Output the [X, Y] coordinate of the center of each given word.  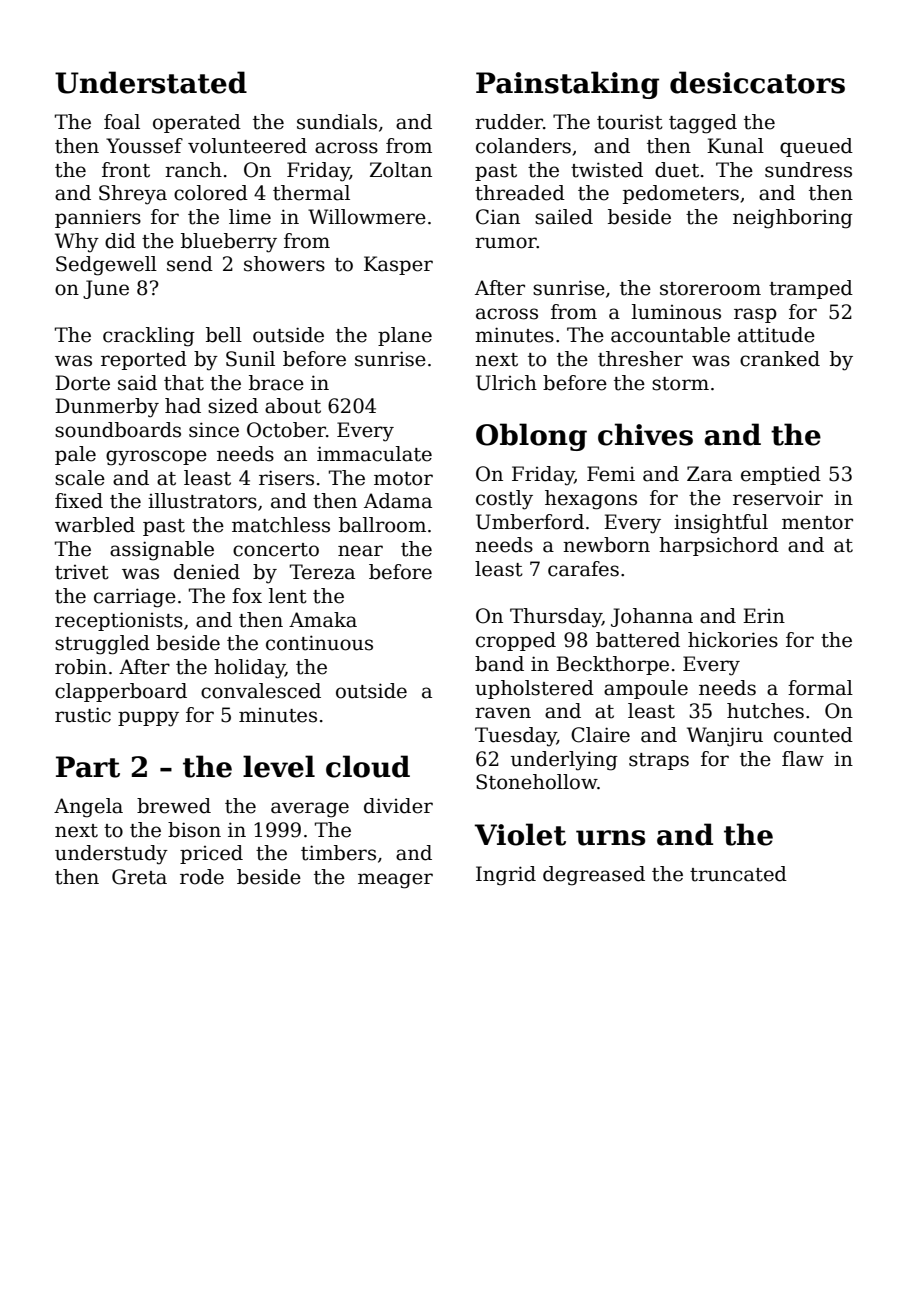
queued [816, 147]
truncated [738, 874]
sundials [337, 122]
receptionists [119, 621]
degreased [594, 876]
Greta [139, 877]
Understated [151, 82]
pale [75, 455]
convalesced [261, 691]
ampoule [646, 689]
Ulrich [506, 383]
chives [645, 434]
